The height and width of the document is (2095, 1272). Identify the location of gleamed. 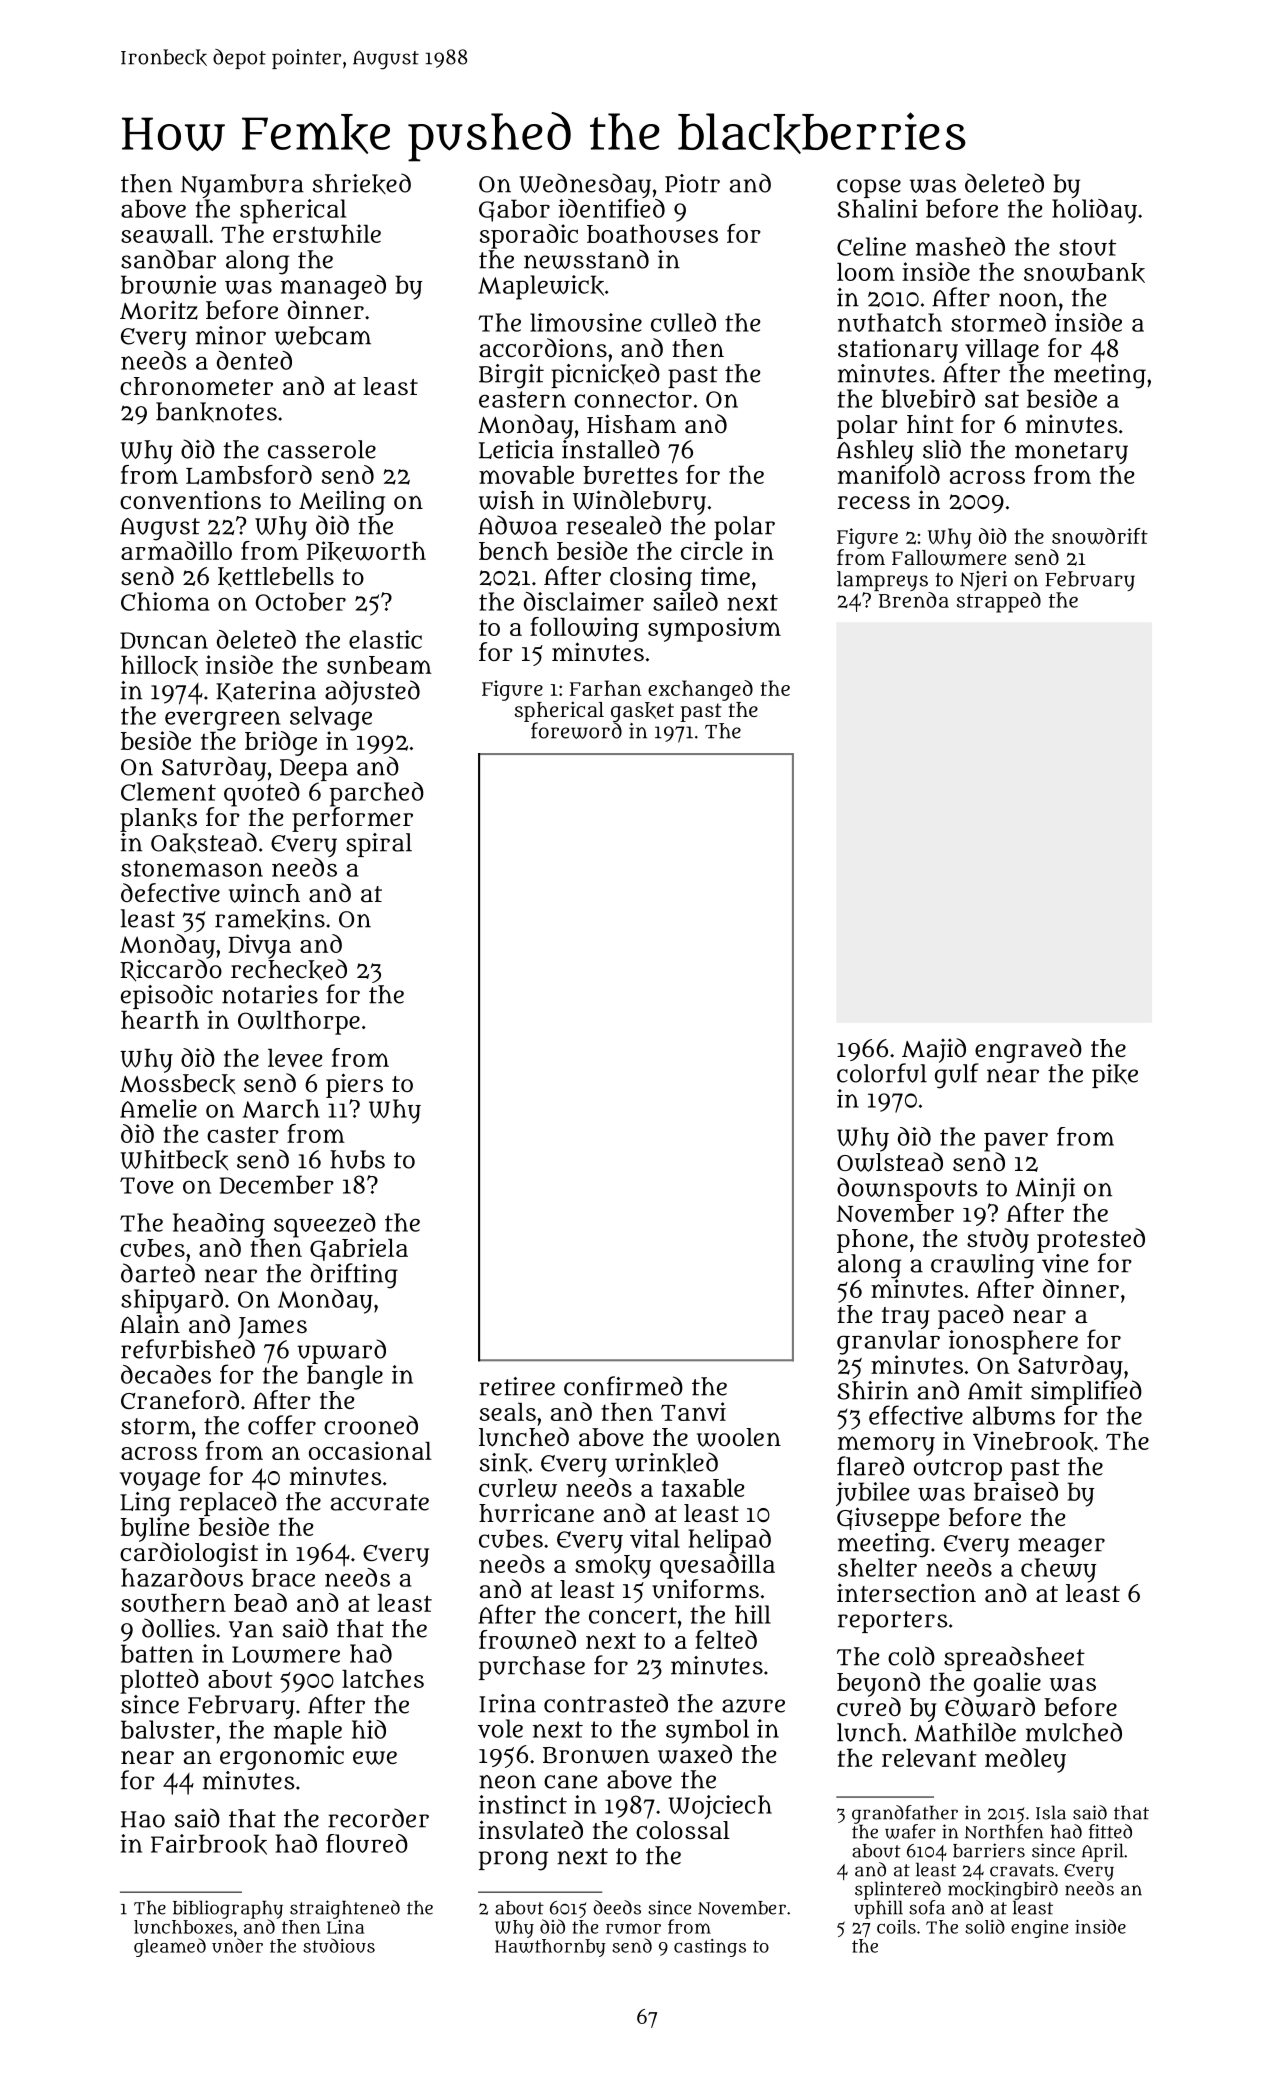
(170, 1947).
